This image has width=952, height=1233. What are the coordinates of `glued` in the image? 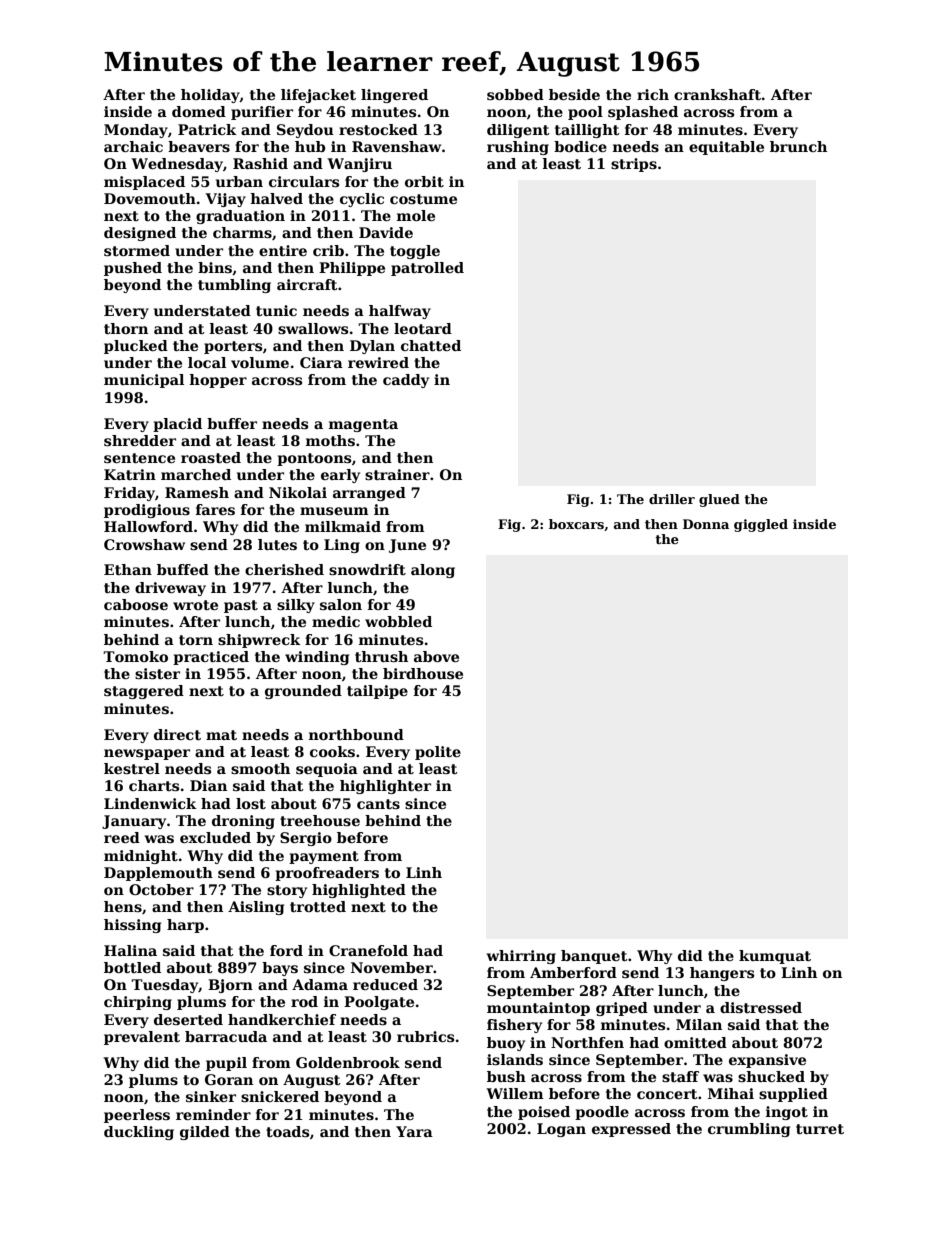 It's located at (719, 500).
